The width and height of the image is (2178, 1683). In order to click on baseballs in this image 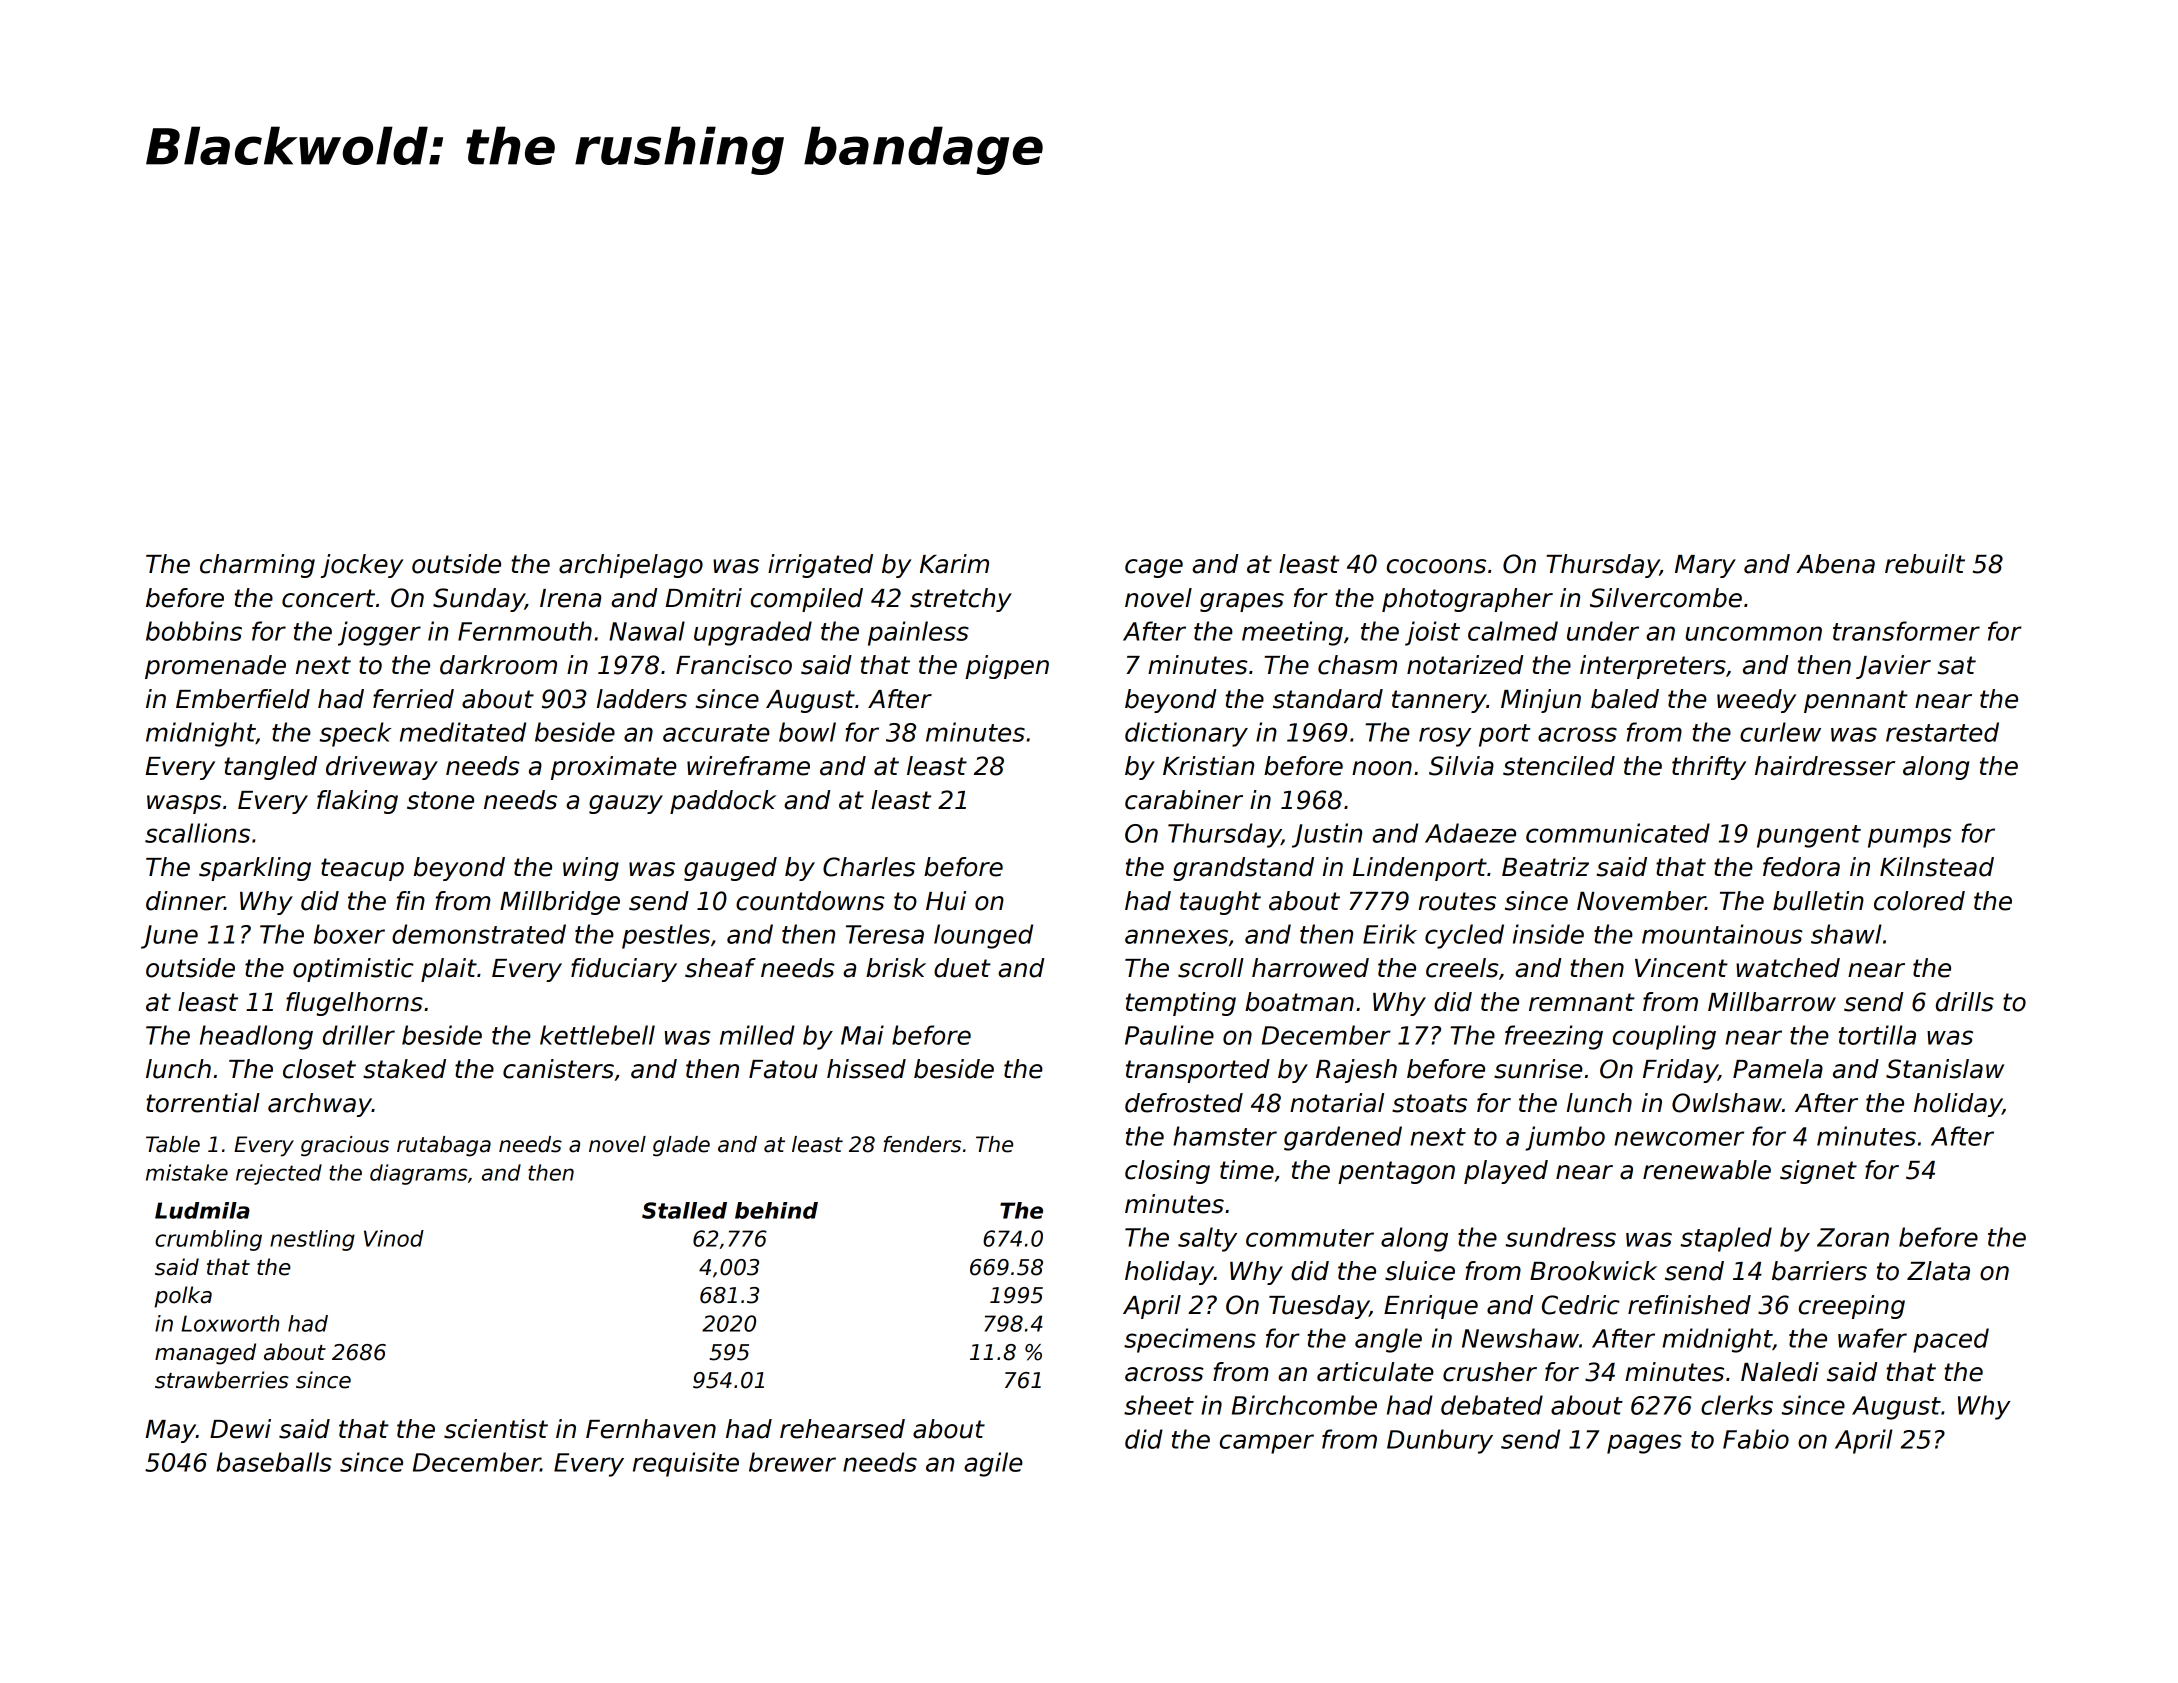, I will do `click(274, 1462)`.
